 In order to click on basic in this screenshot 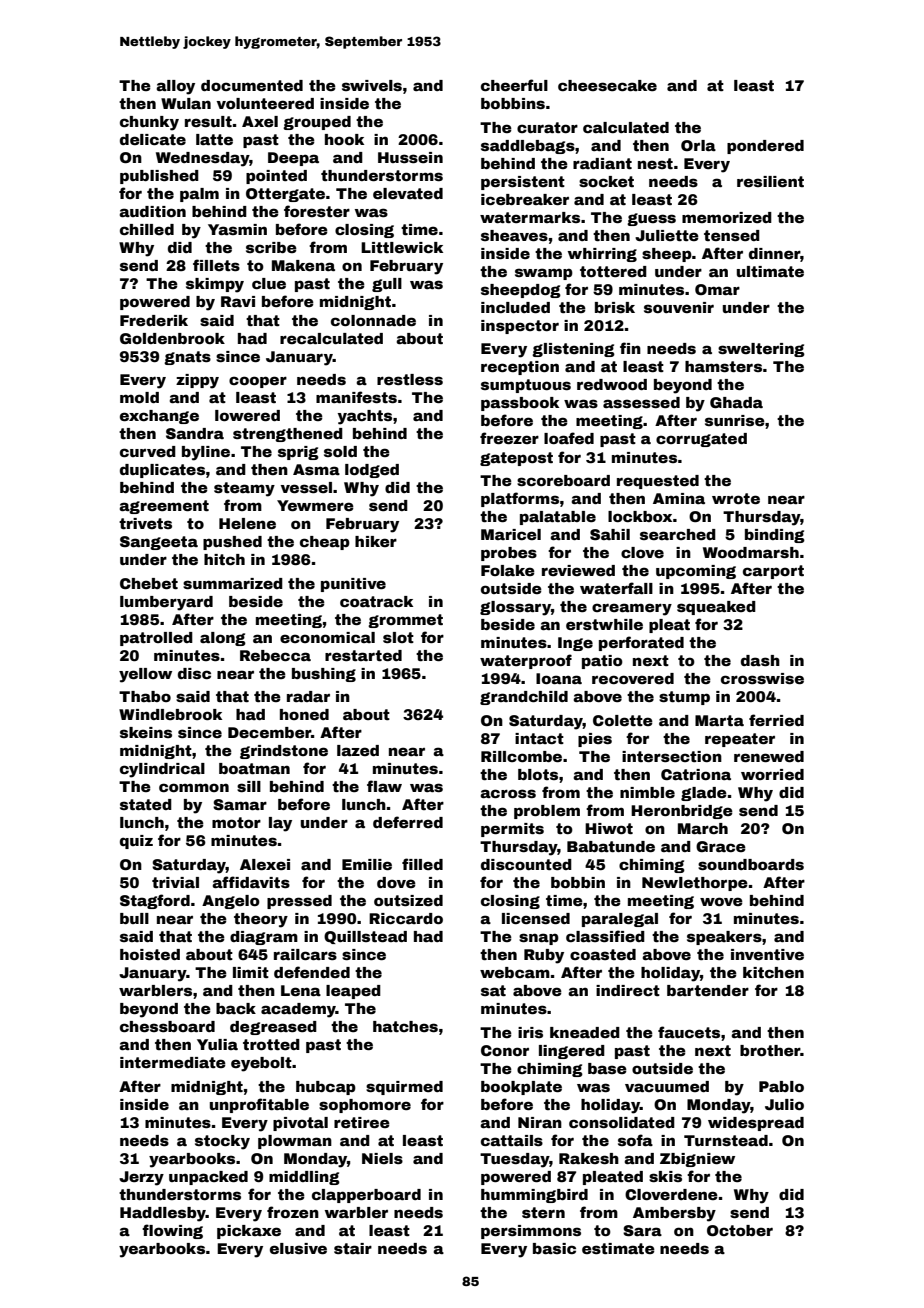, I will do `click(554, 1248)`.
